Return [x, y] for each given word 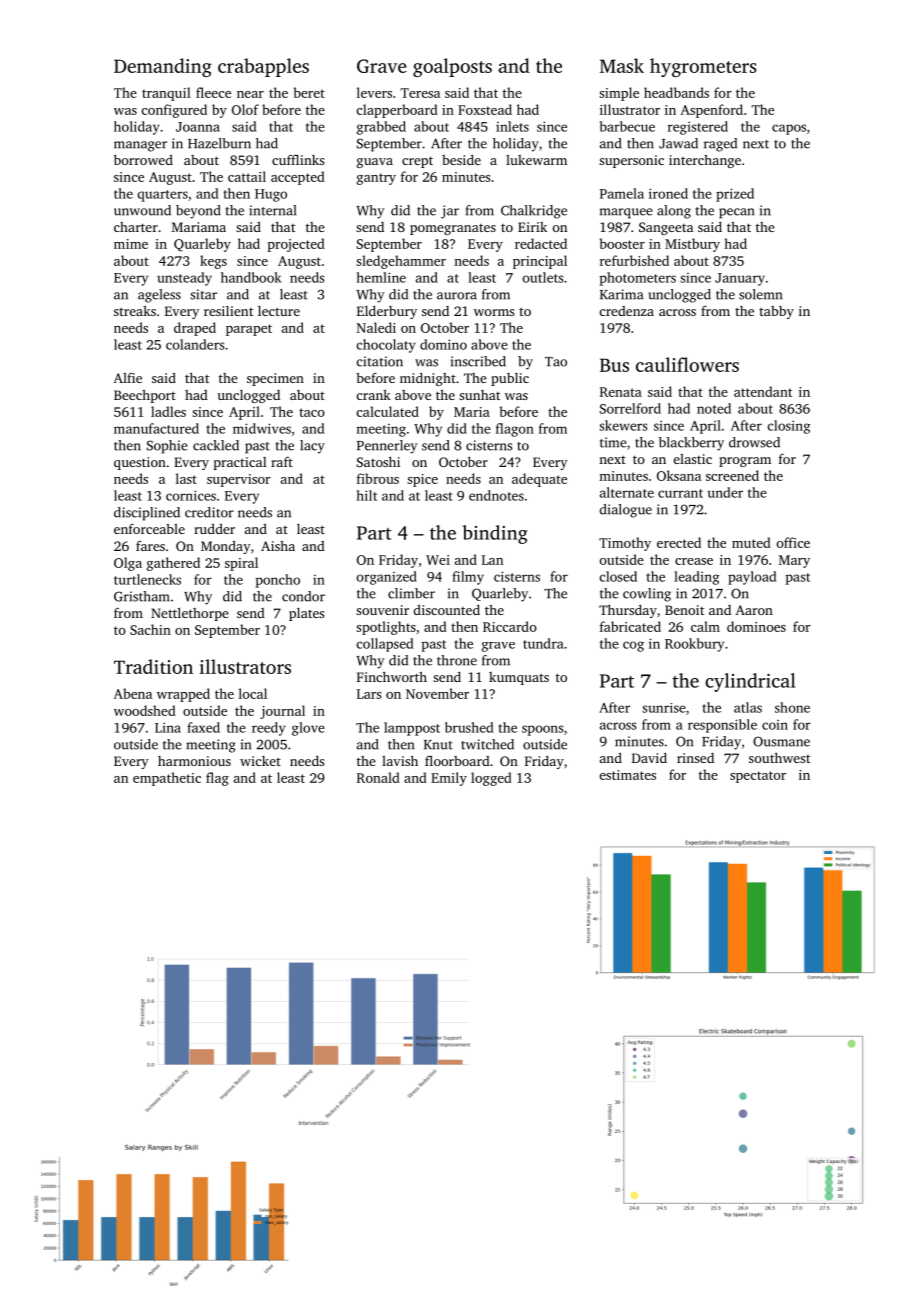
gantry [376, 179]
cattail [247, 176]
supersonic [631, 161]
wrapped [183, 695]
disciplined [147, 514]
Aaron [754, 610]
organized [387, 578]
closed [618, 576]
